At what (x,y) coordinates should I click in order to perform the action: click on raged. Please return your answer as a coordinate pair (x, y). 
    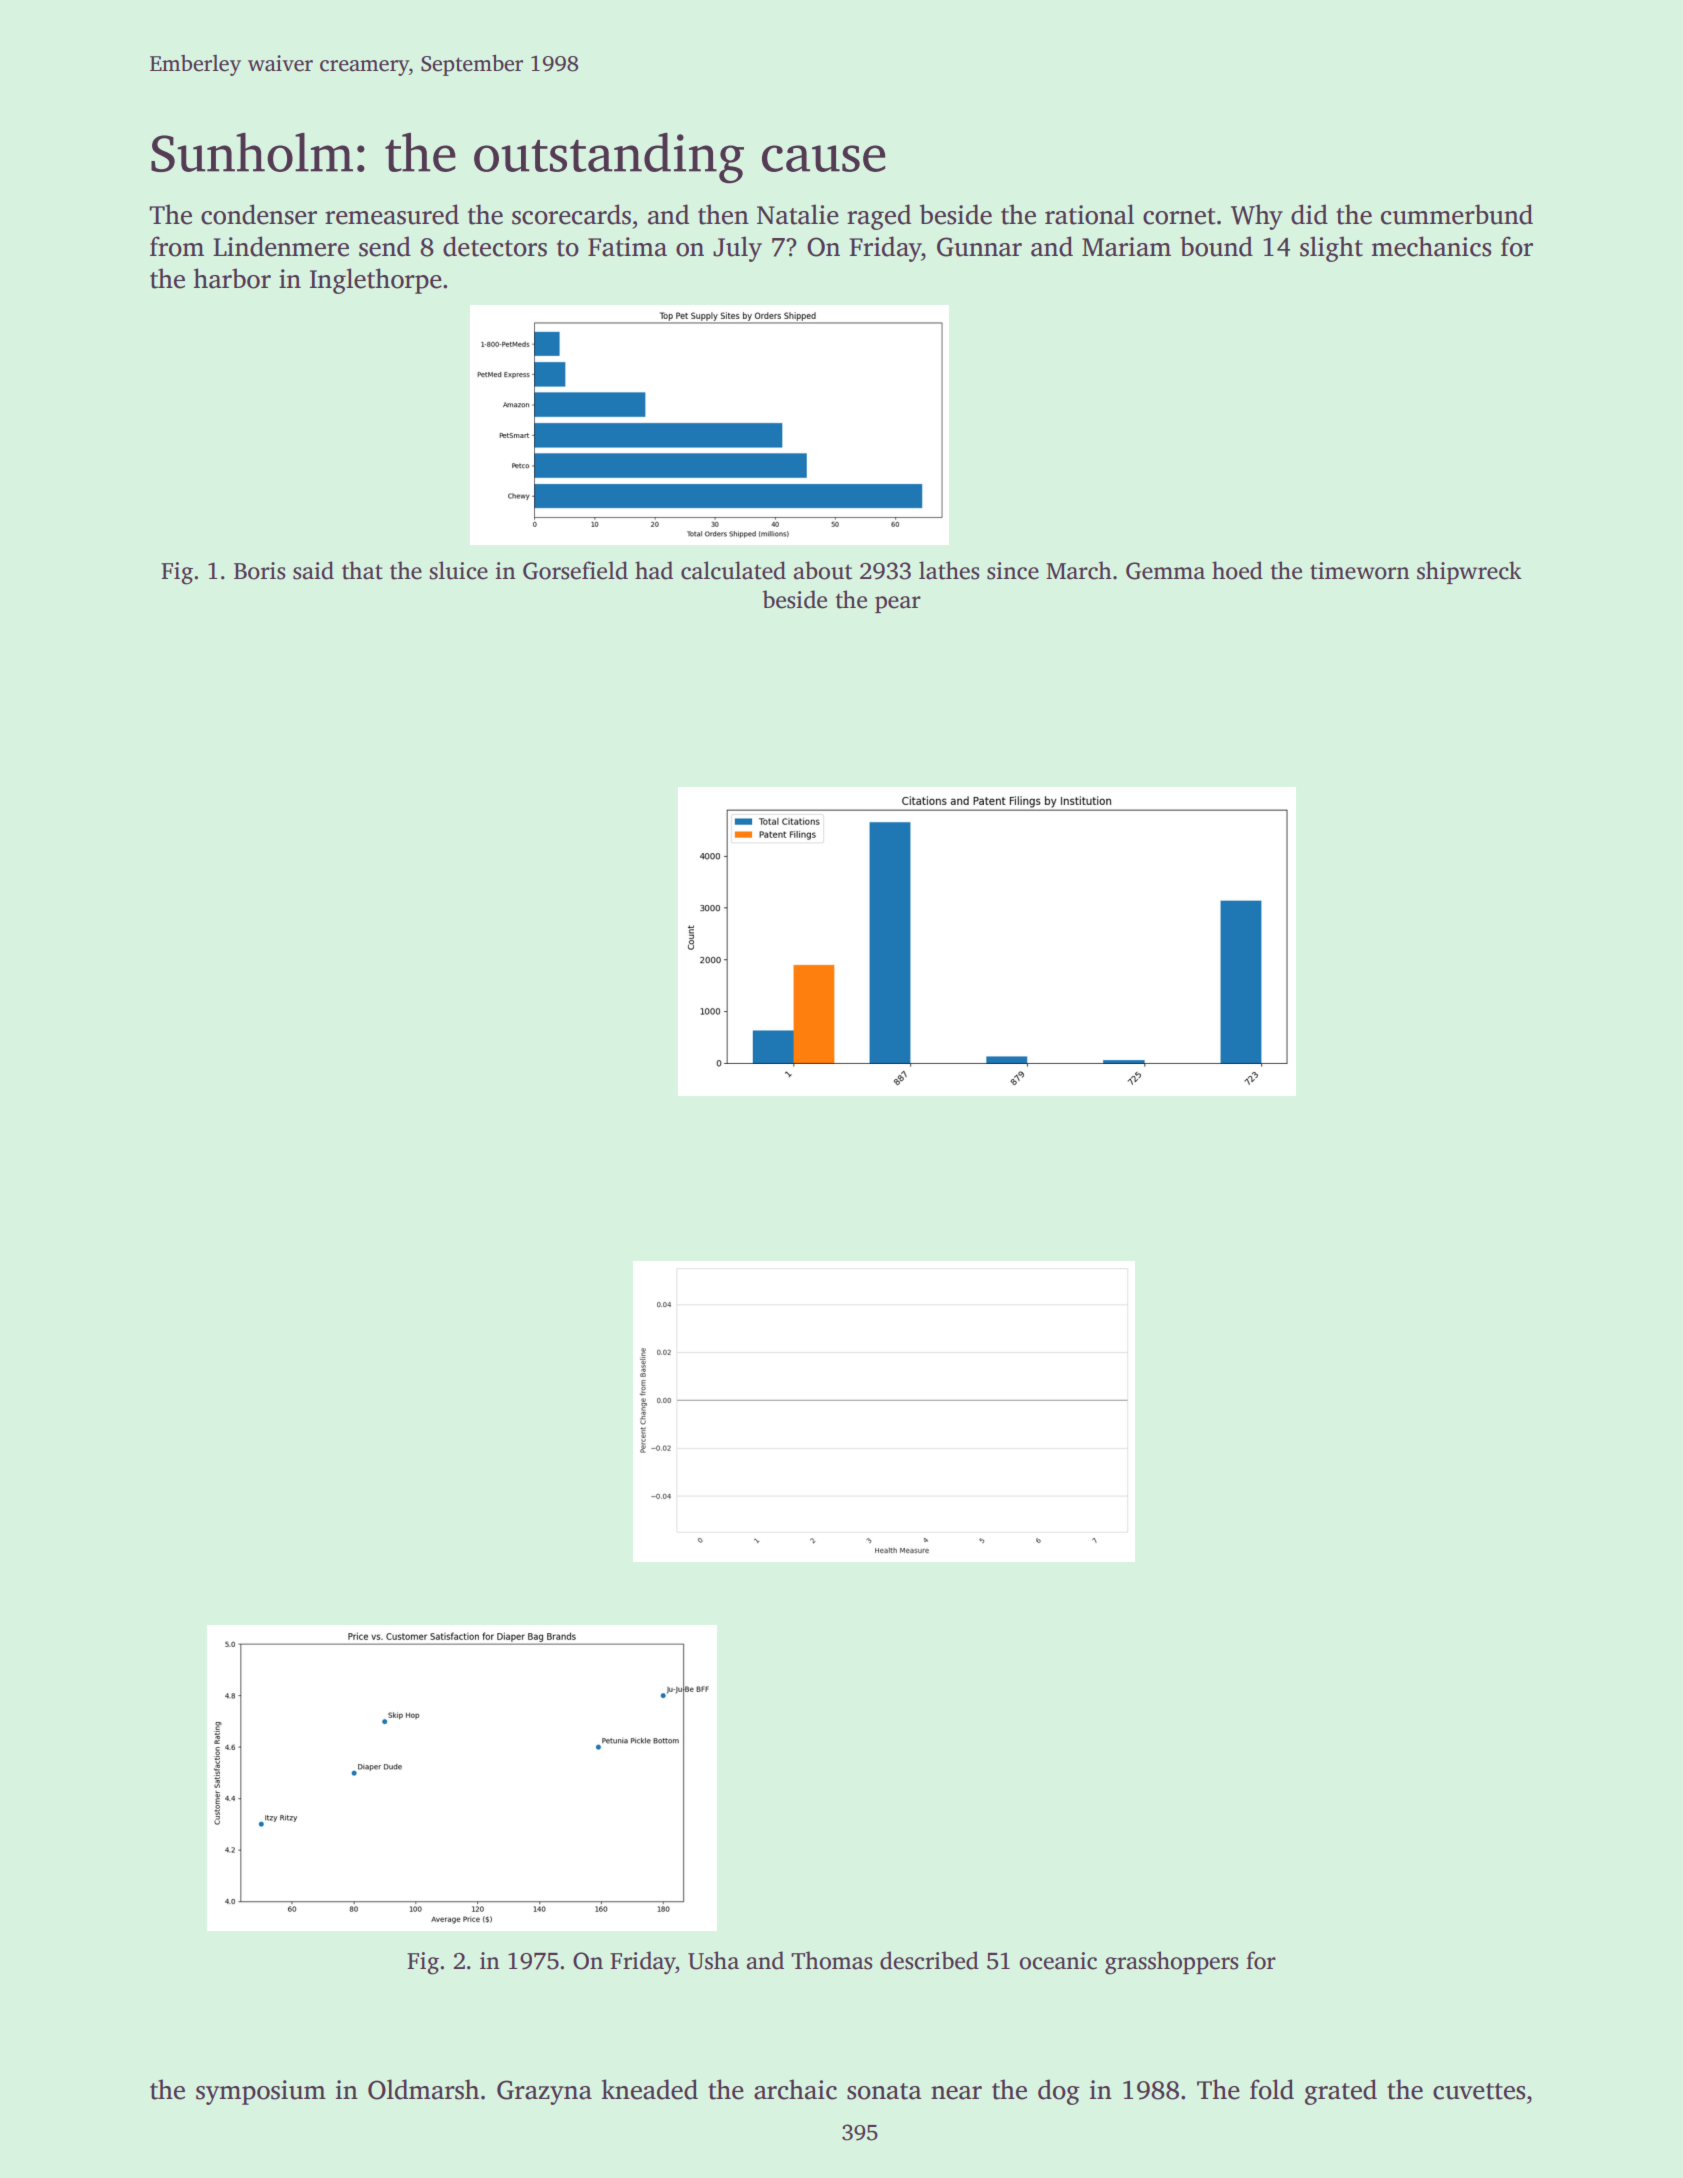
    Looking at the image, I should click on (879, 217).
